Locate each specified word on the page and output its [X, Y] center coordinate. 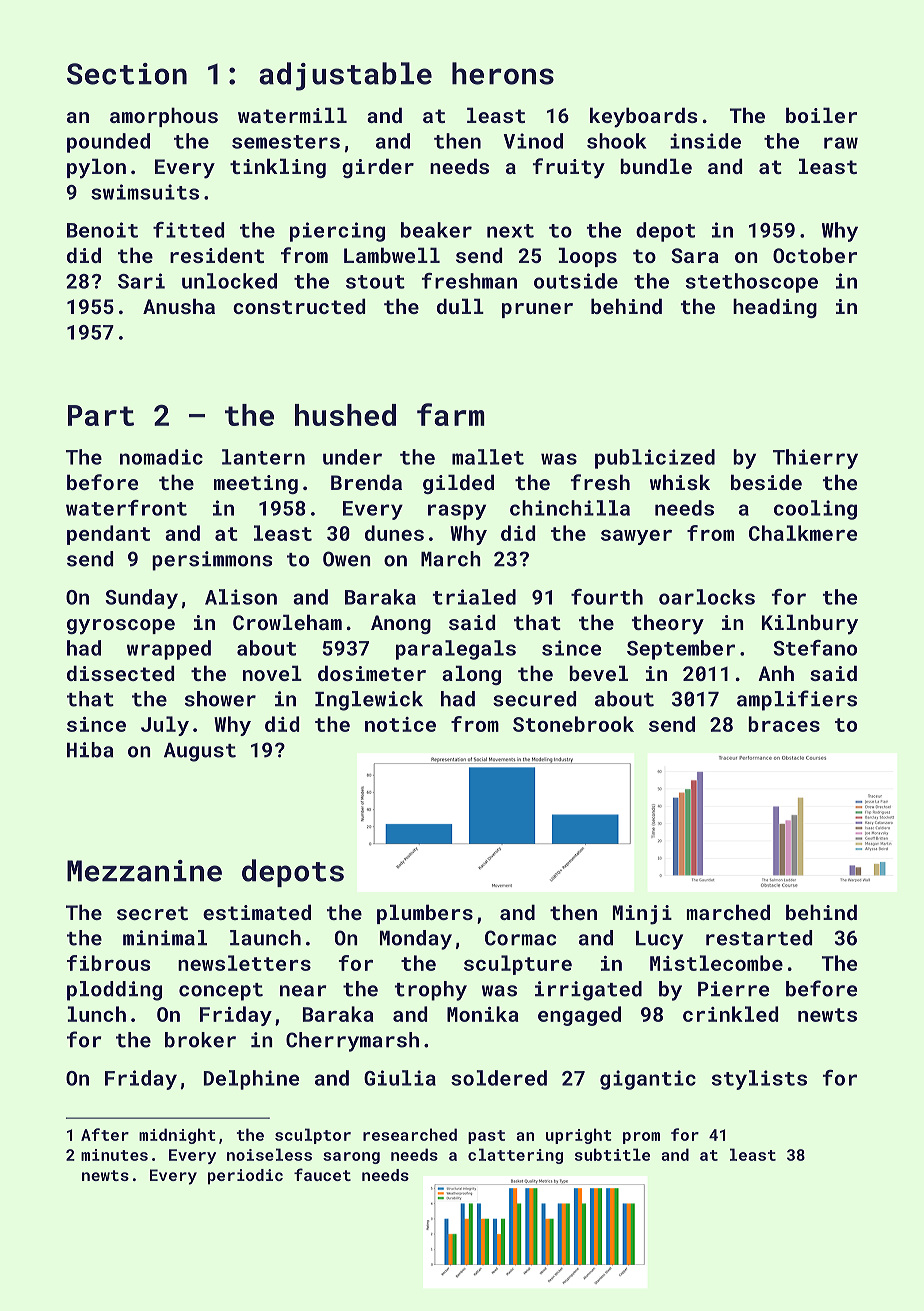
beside [766, 482]
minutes [114, 1155]
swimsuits [145, 192]
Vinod [533, 141]
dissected [121, 673]
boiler [821, 115]
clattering [515, 1156]
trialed [474, 597]
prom [641, 1138]
